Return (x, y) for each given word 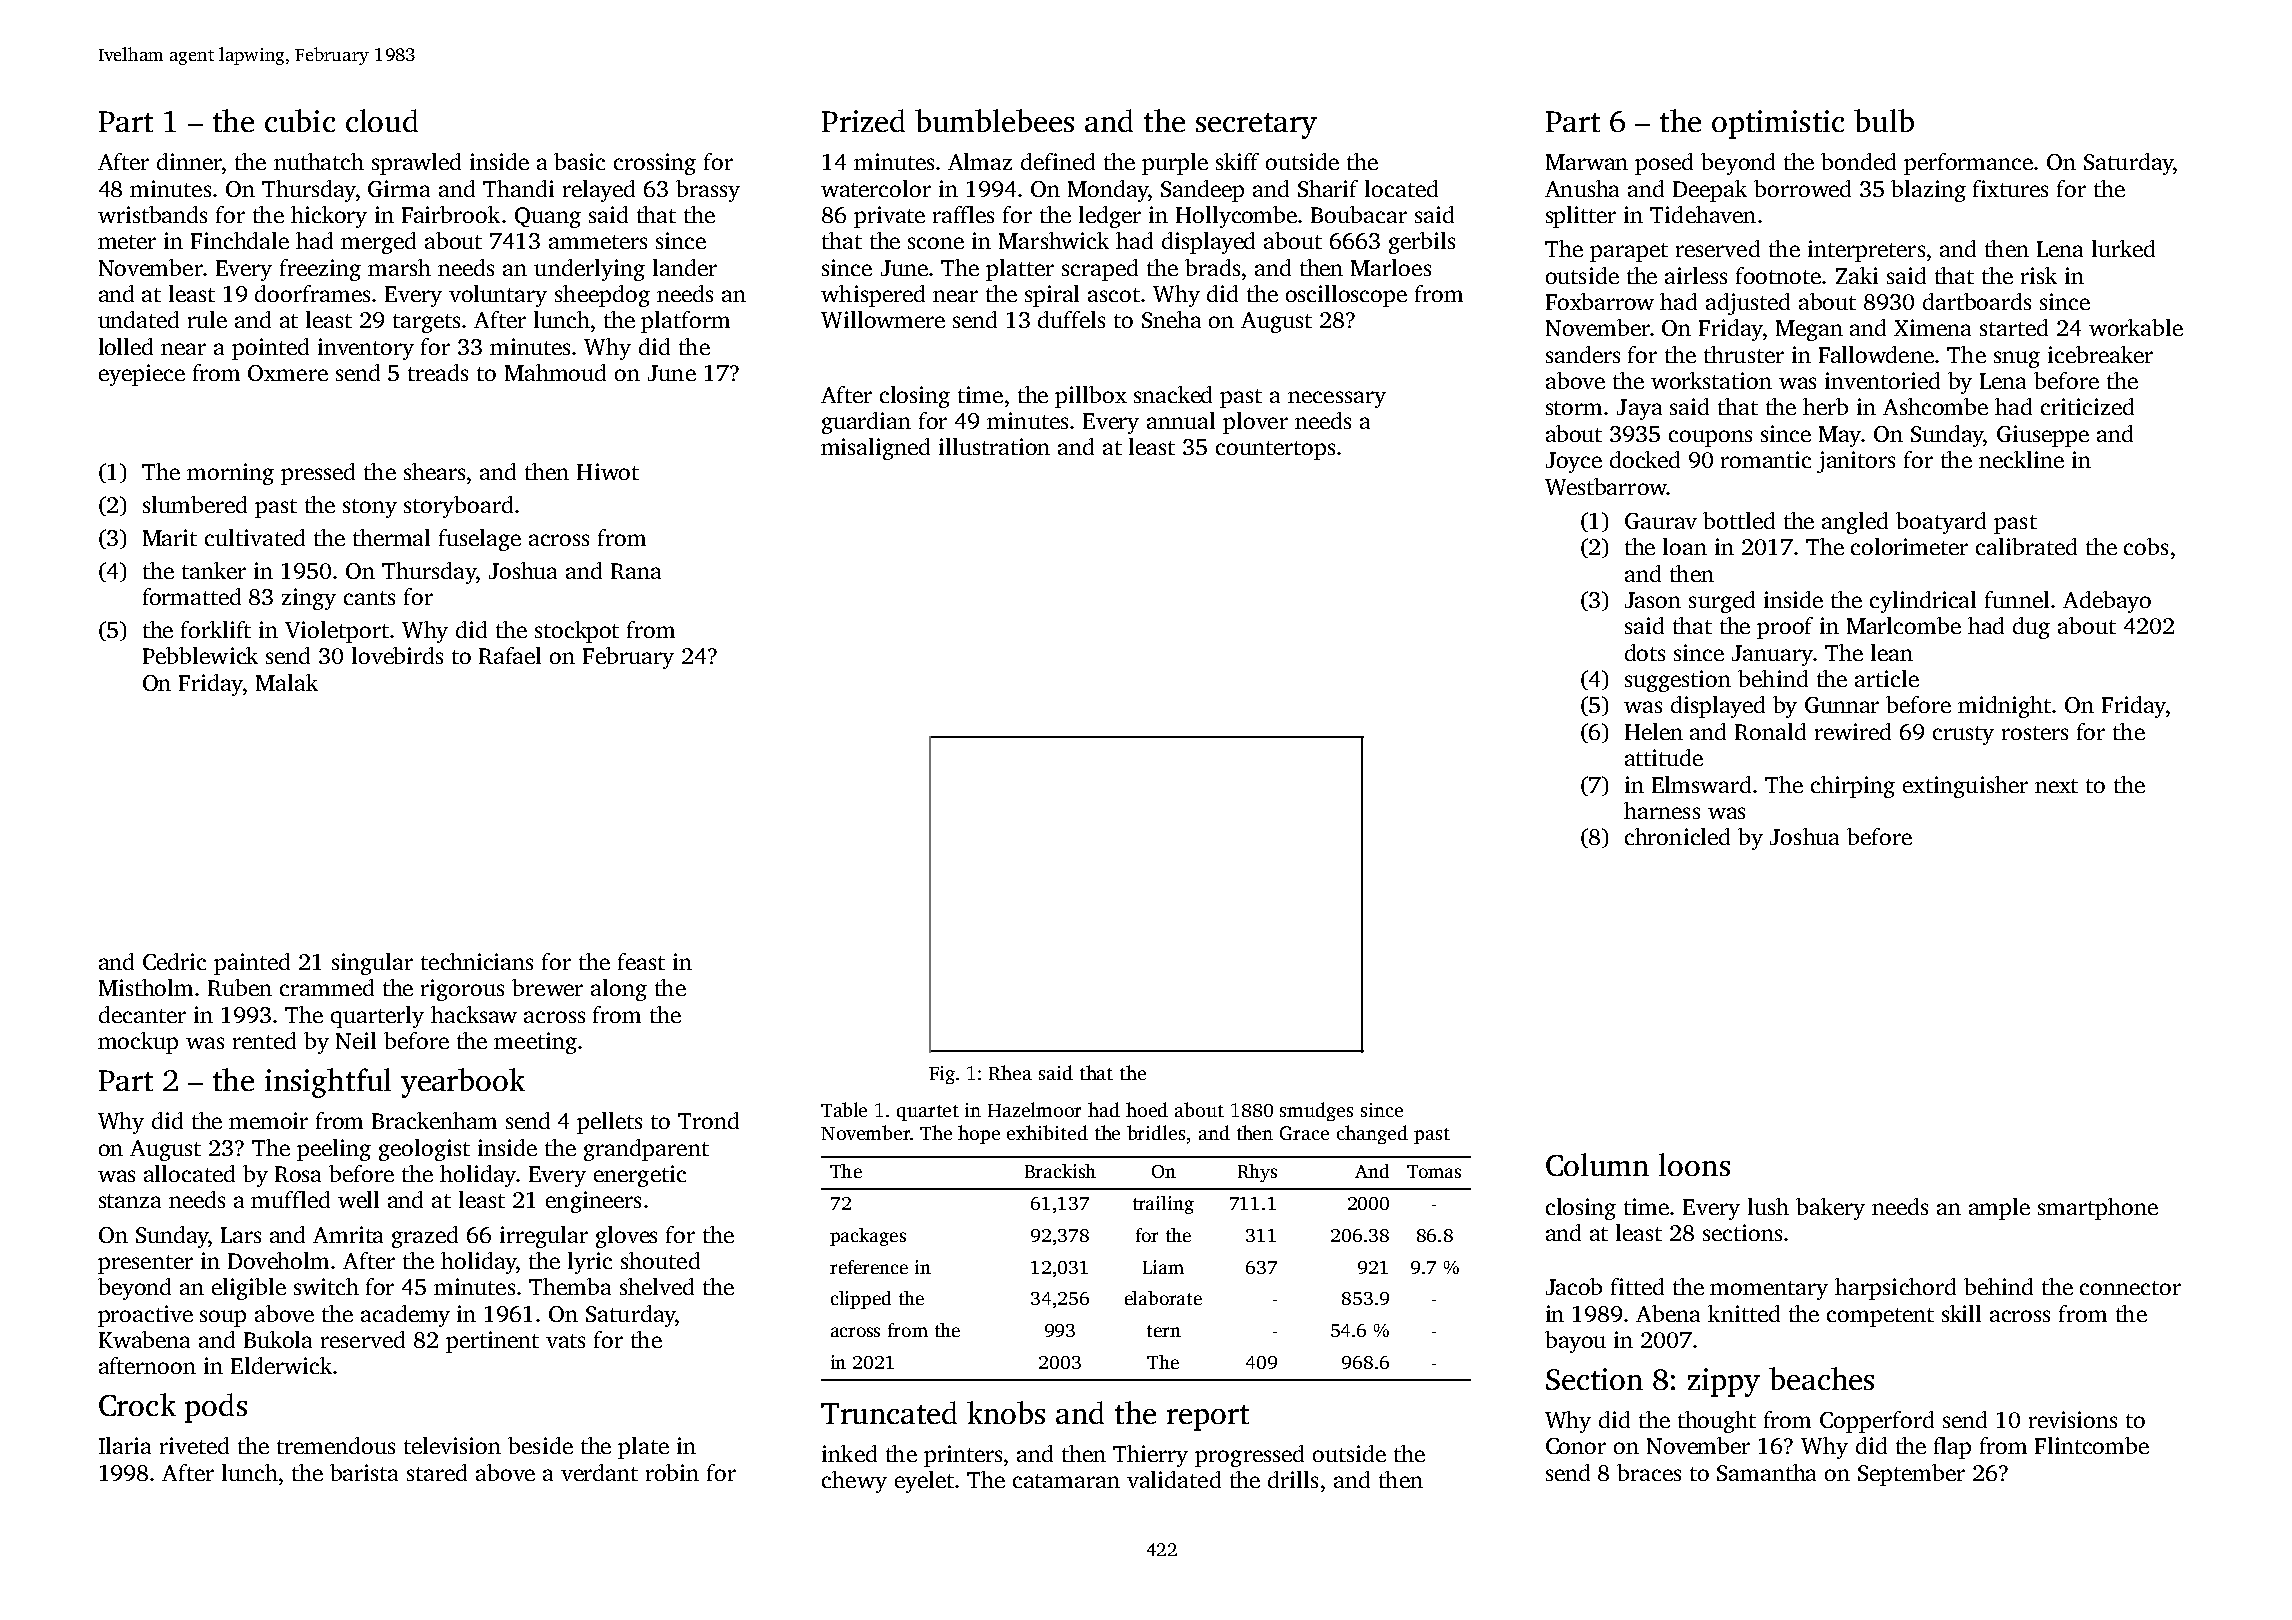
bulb (1884, 120)
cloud (382, 120)
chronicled (1677, 836)
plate (643, 1448)
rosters (2035, 733)
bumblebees (994, 120)
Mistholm (146, 987)
